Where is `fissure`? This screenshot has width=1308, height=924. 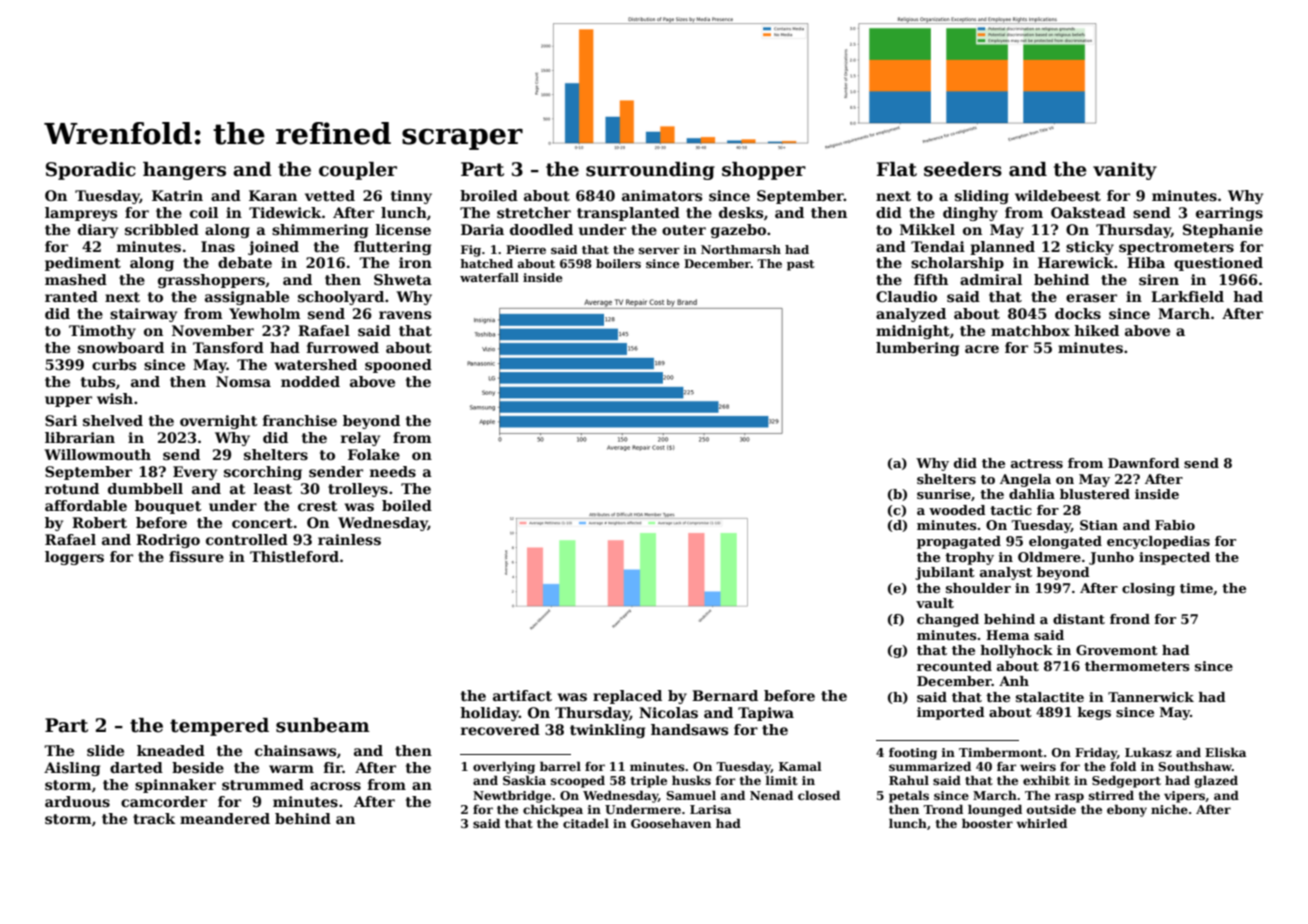
fissure is located at coordinates (196, 556).
